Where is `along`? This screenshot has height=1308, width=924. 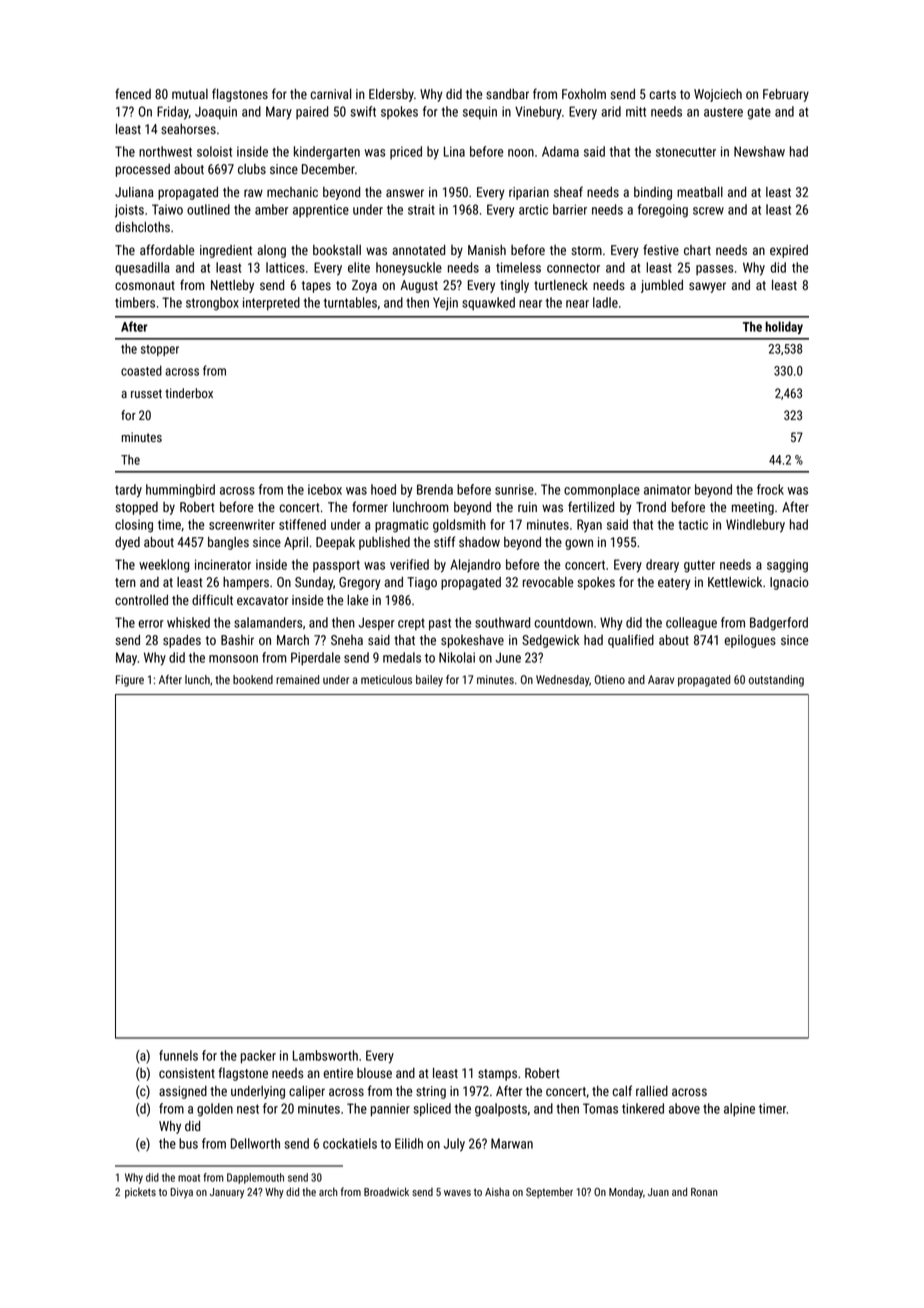 along is located at coordinates (271, 251).
